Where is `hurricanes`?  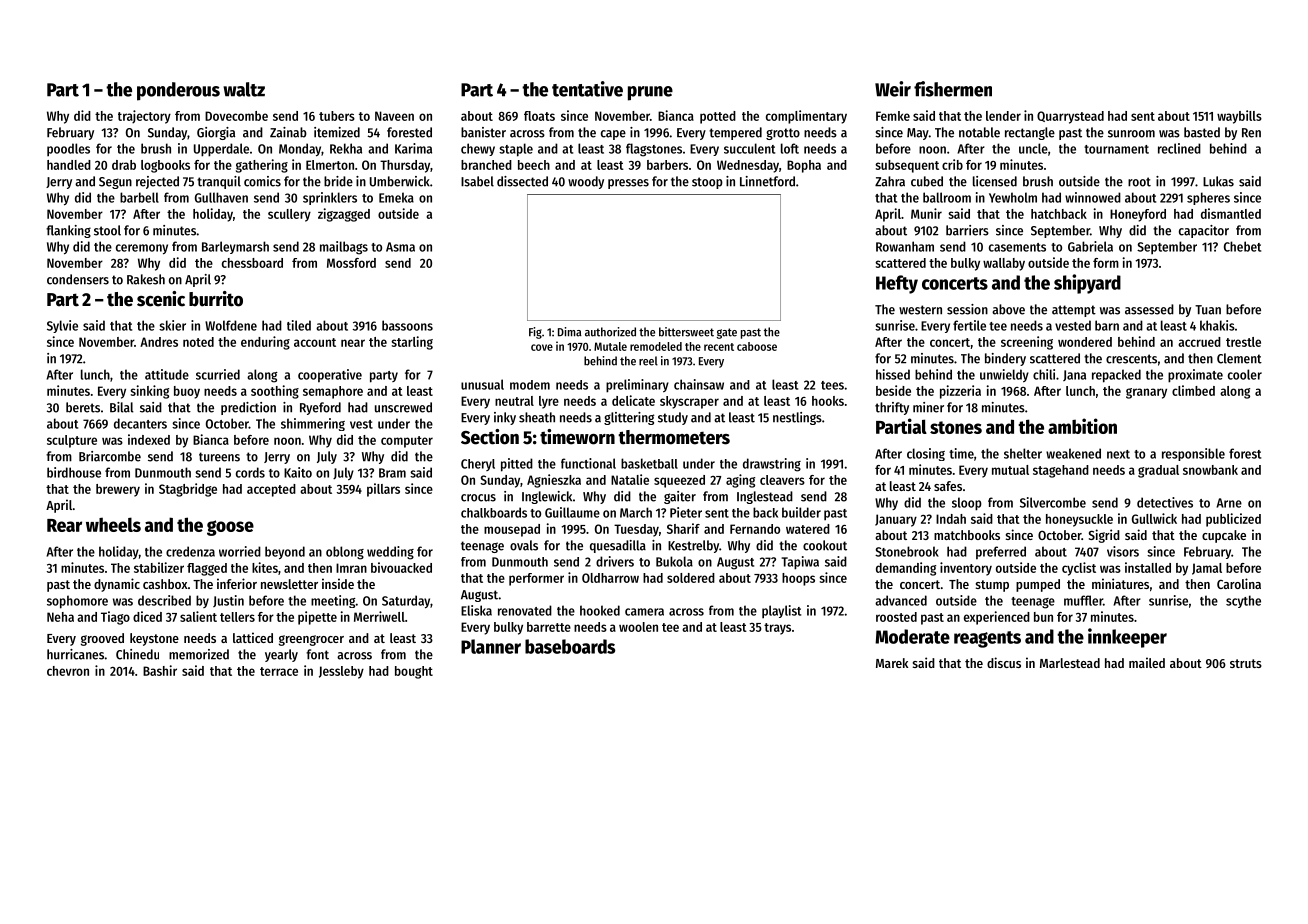
hurricanes is located at coordinates (75, 654).
